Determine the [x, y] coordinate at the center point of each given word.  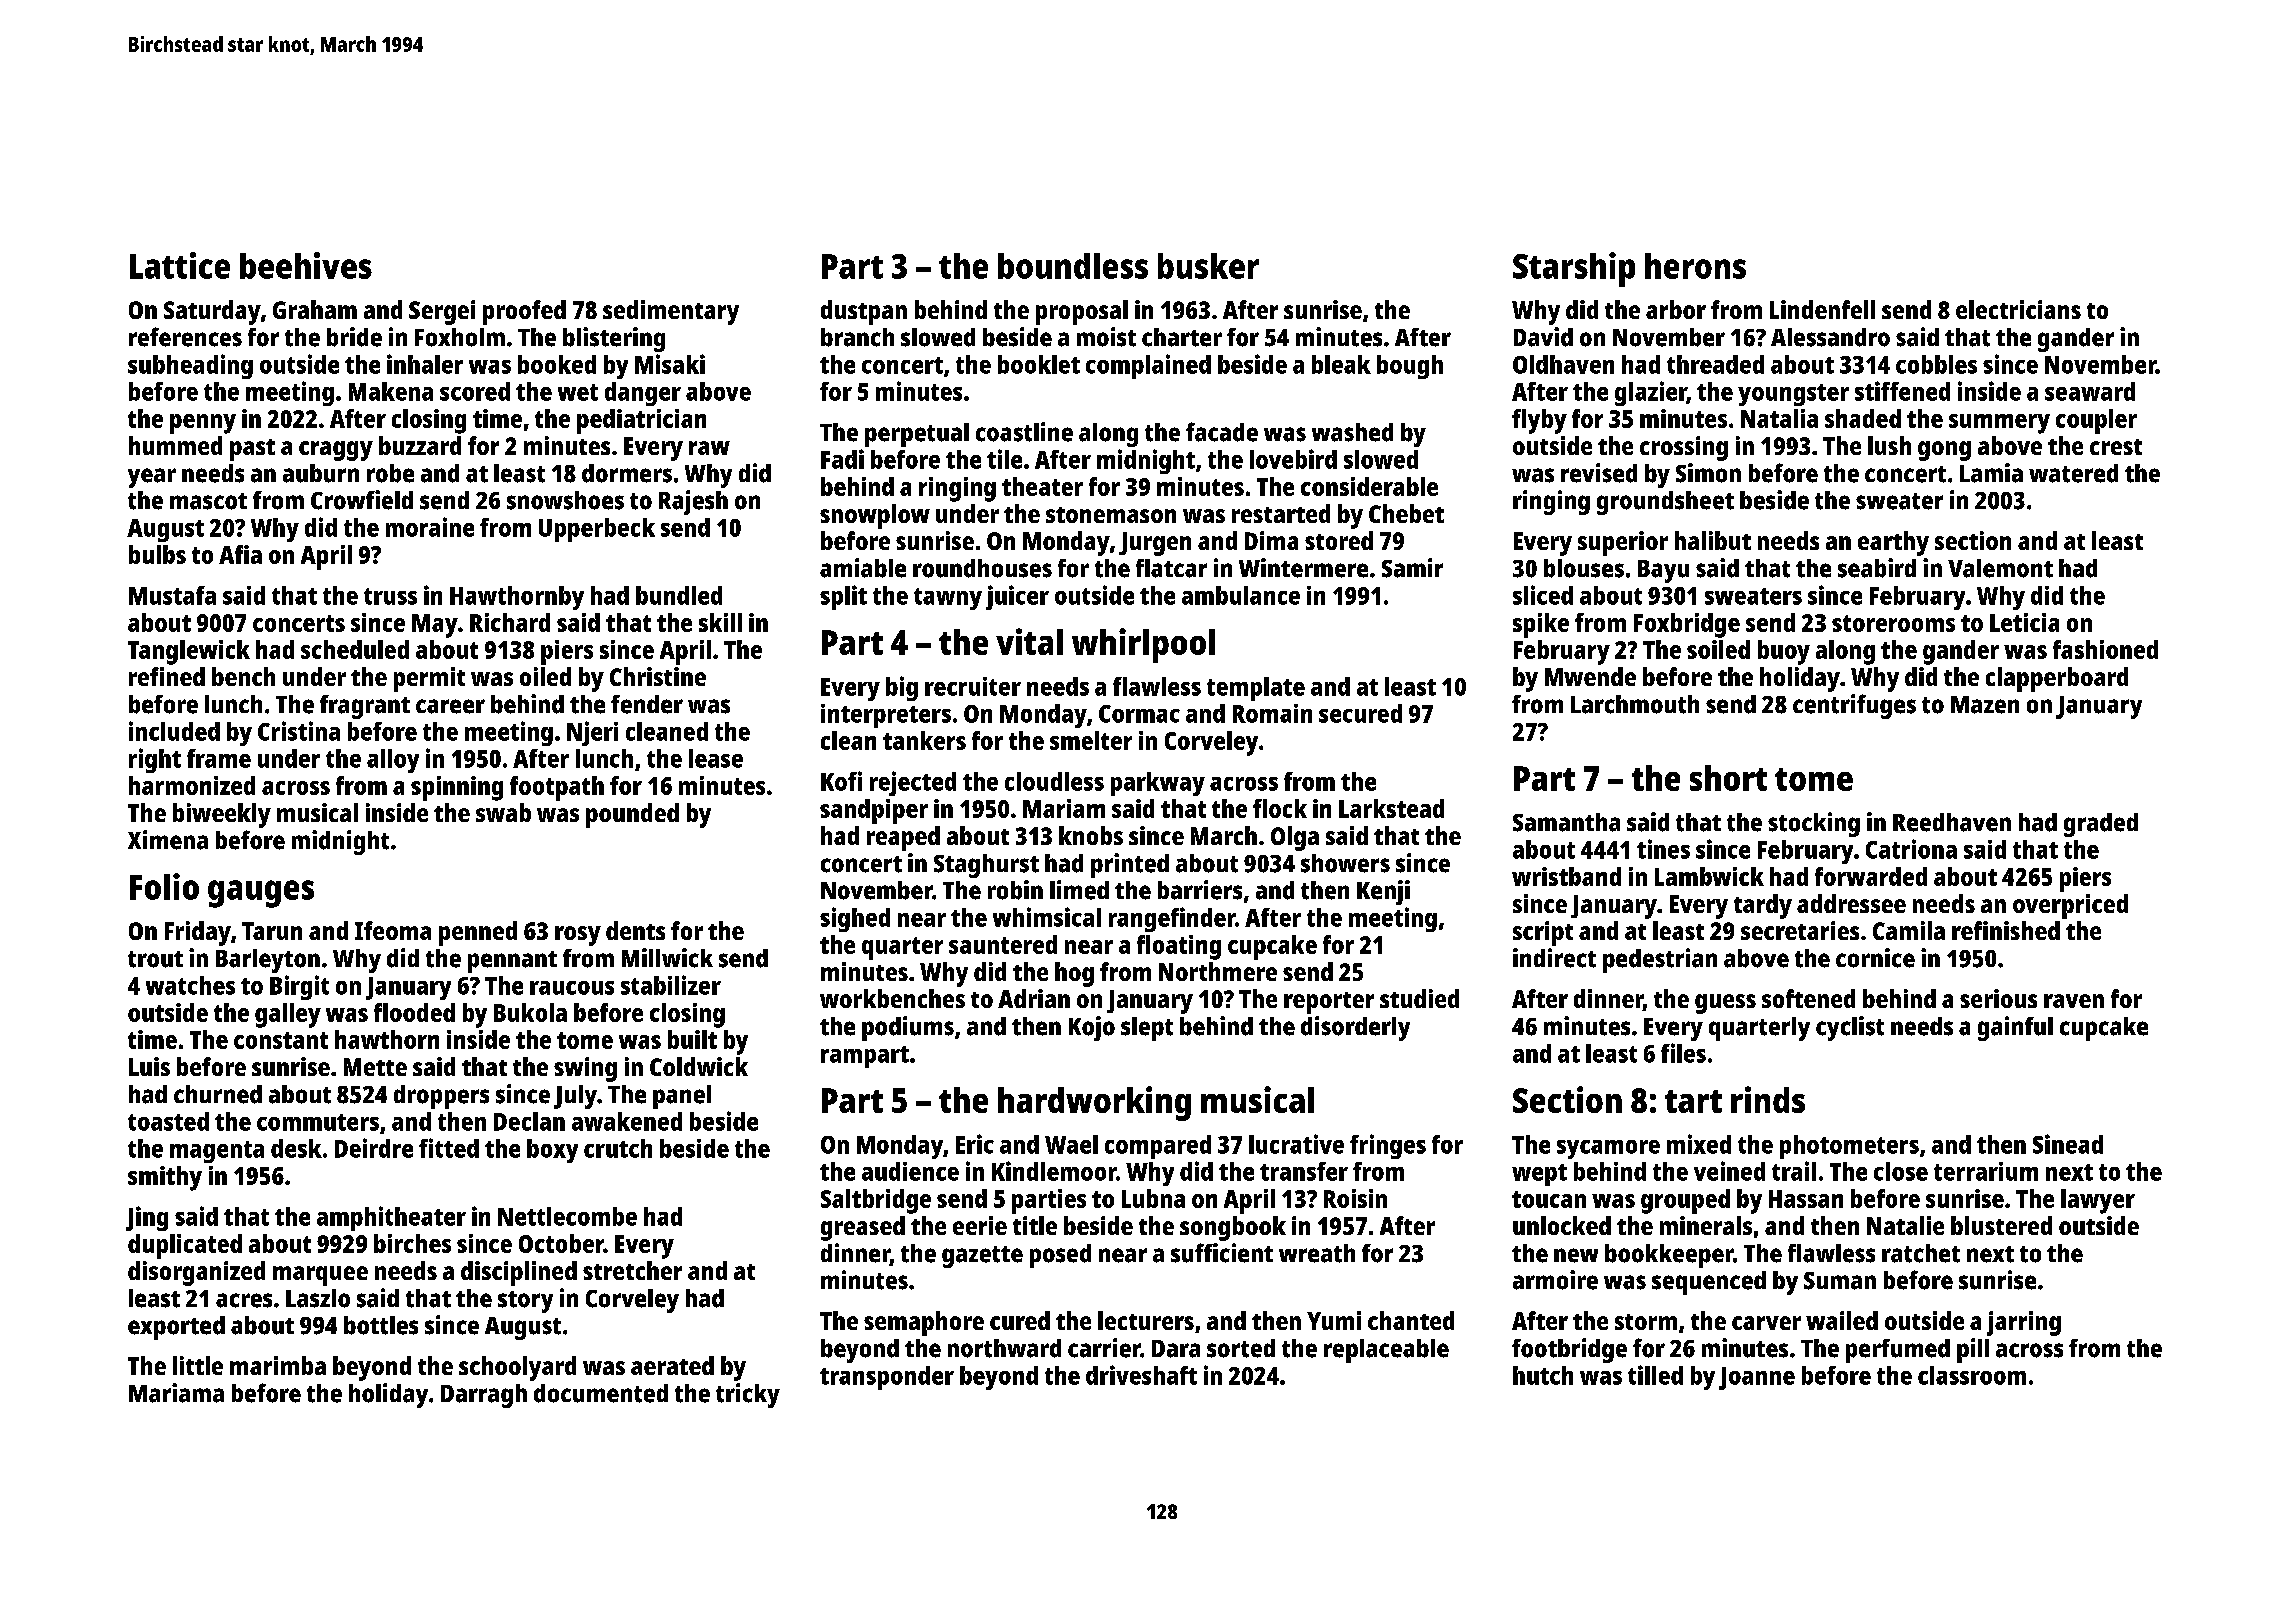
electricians [2018, 309]
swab [503, 812]
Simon [1708, 473]
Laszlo [318, 1298]
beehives [306, 265]
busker [1208, 266]
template [1256, 689]
